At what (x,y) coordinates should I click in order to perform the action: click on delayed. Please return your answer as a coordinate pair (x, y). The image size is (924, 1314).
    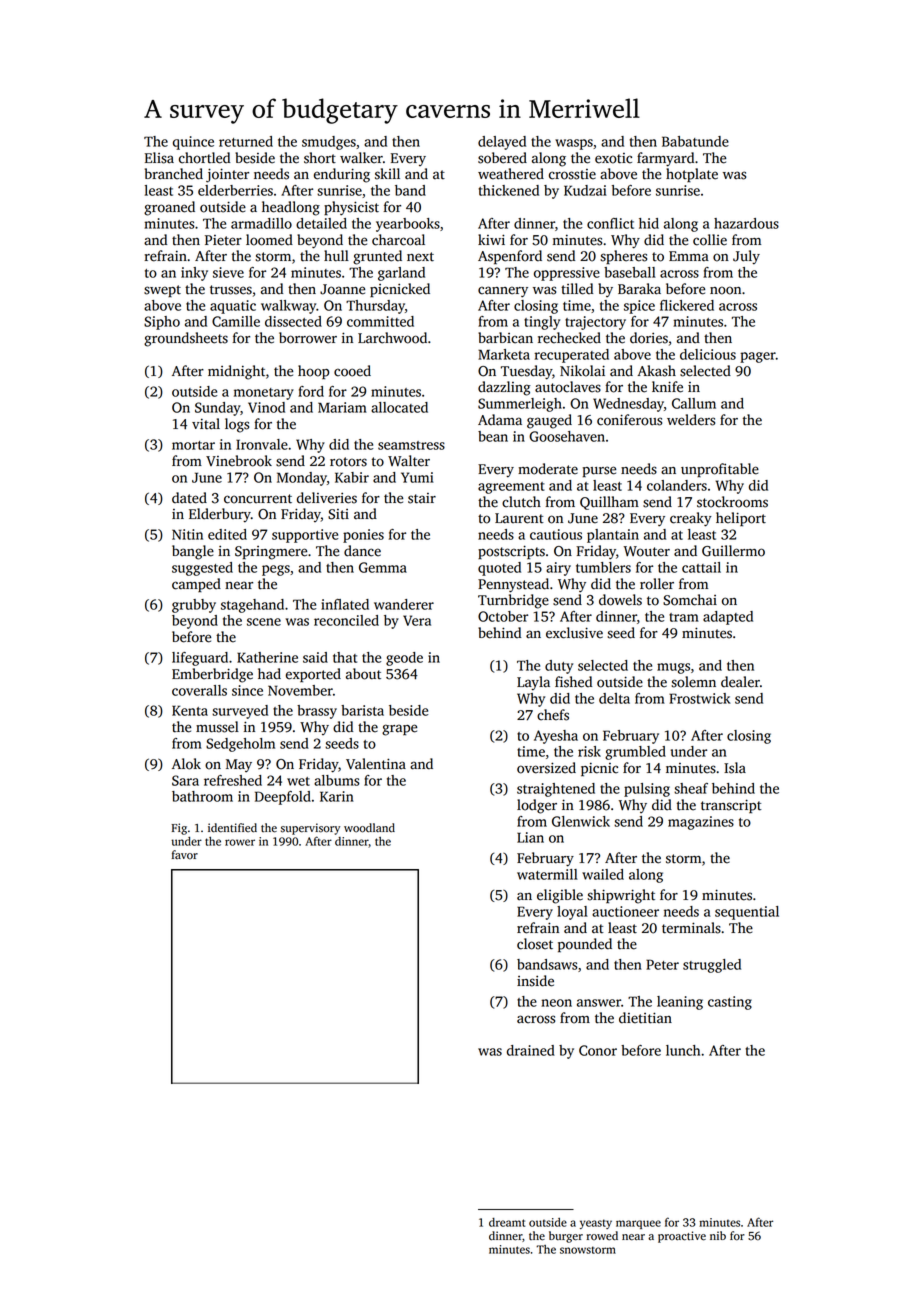
    Looking at the image, I should click on (502, 143).
